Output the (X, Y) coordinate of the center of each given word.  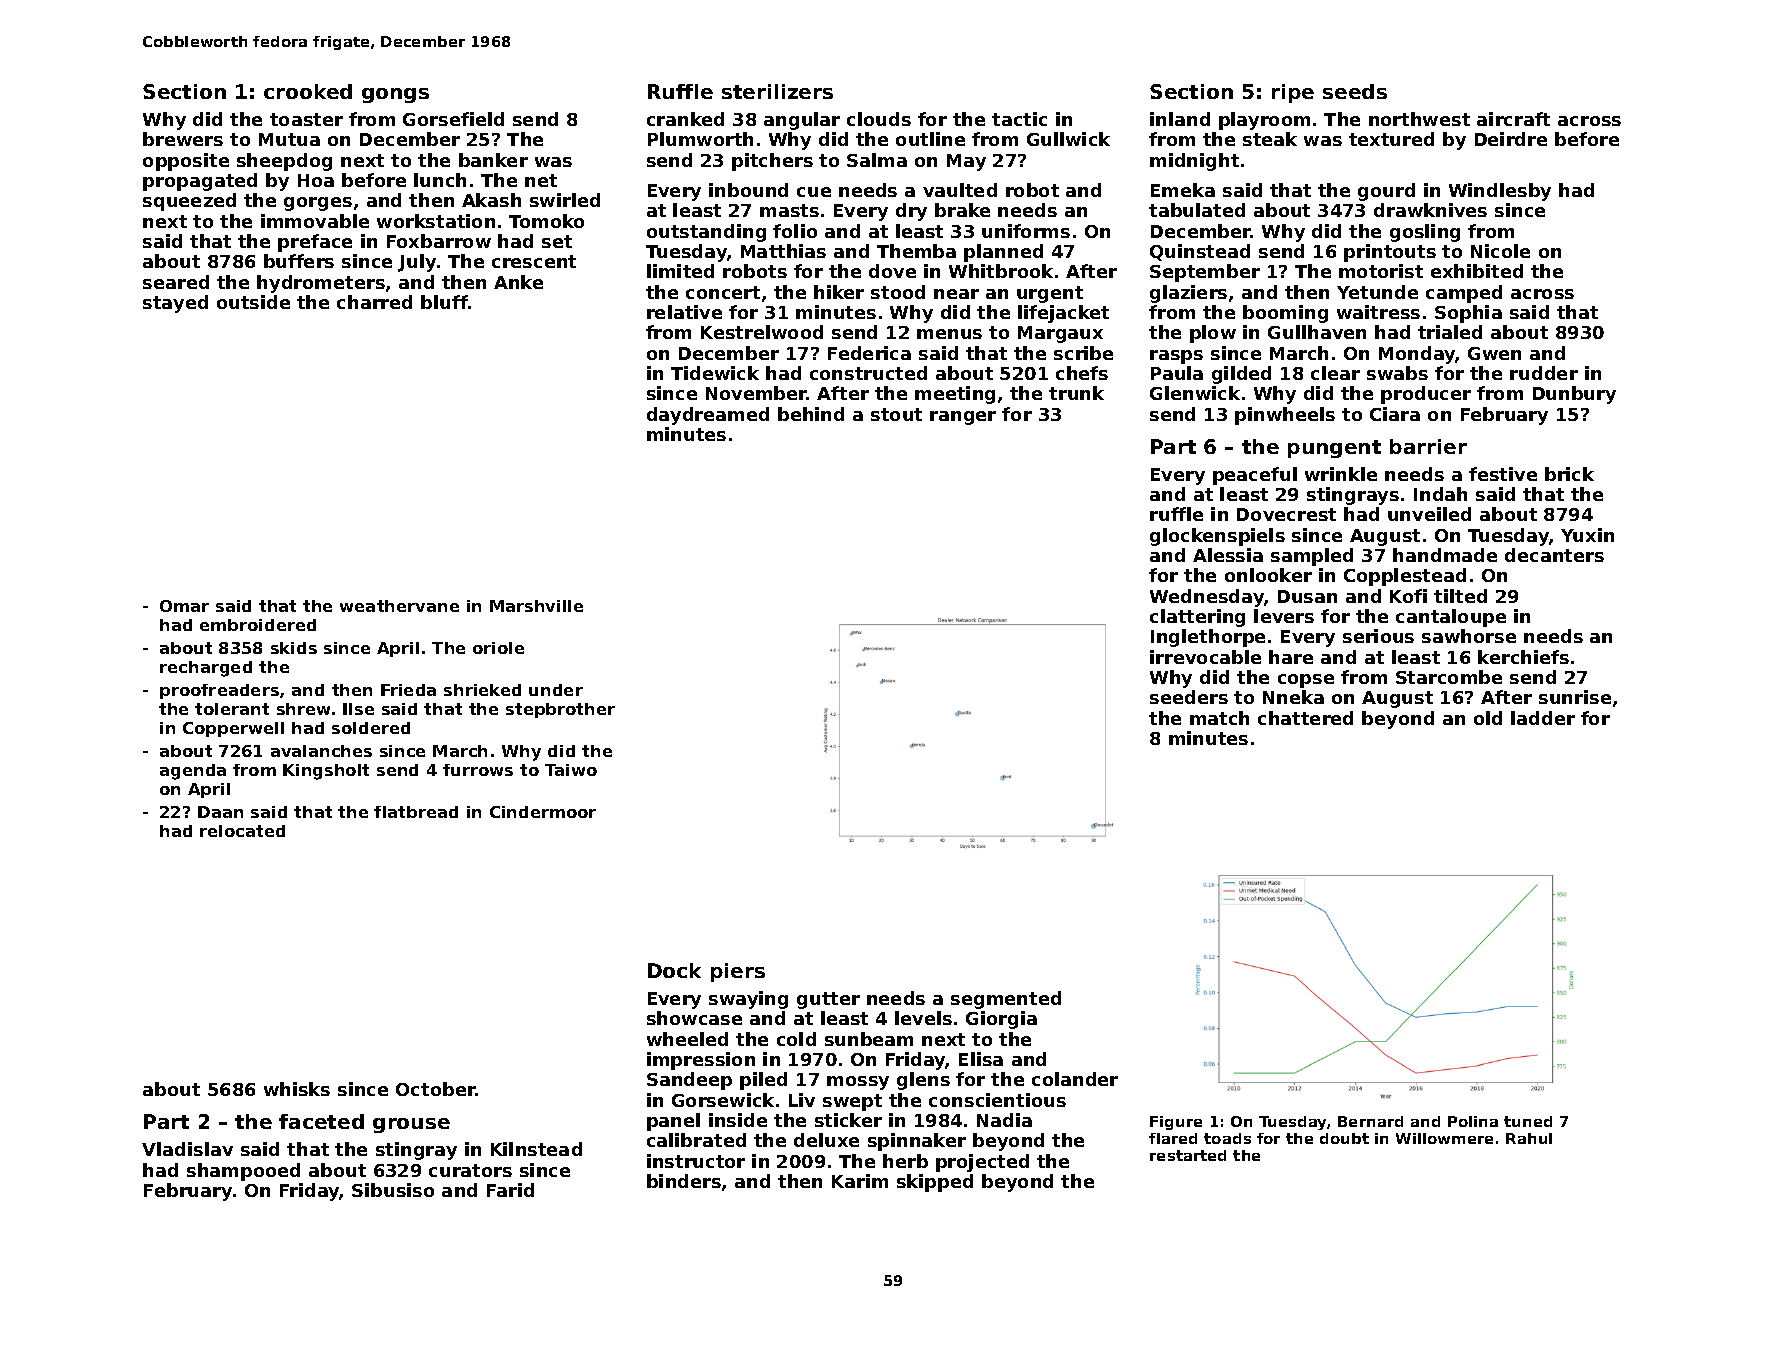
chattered (1305, 718)
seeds (1355, 91)
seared (176, 282)
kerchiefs (1523, 657)
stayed (175, 304)
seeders (1189, 697)
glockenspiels (1217, 537)
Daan (220, 812)
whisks (297, 1089)
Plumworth (700, 139)
